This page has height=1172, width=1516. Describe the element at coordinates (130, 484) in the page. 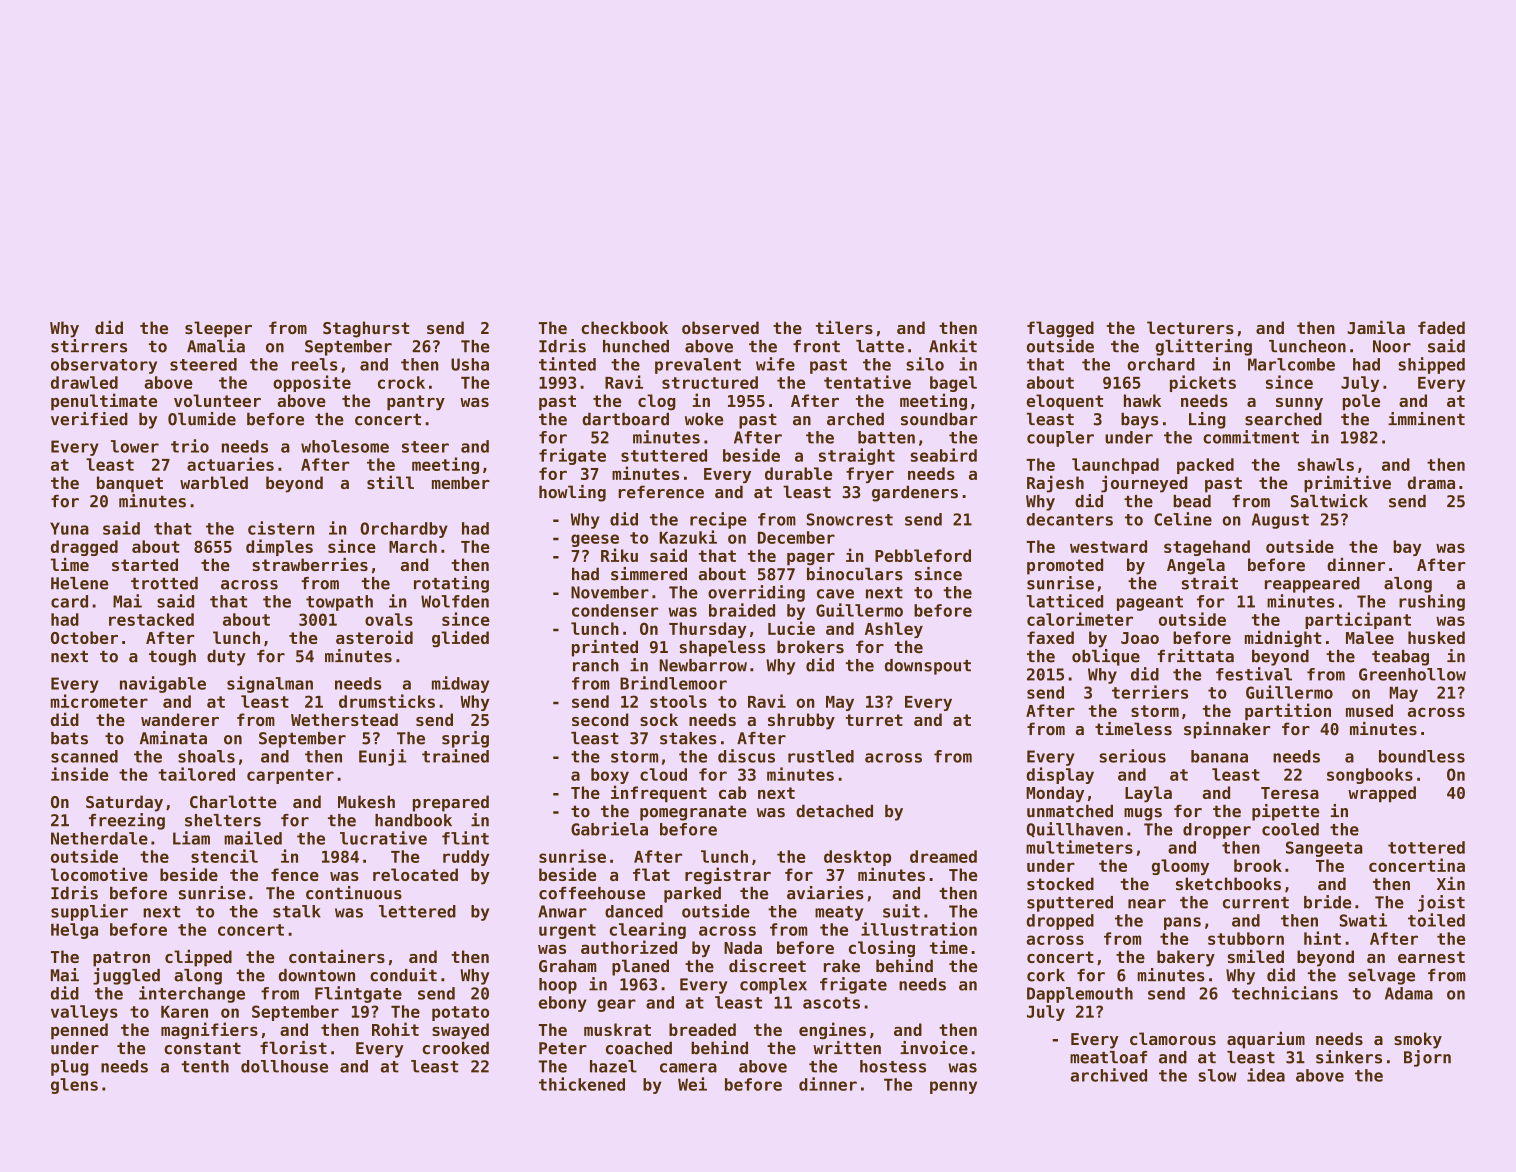

I see `banquet` at that location.
